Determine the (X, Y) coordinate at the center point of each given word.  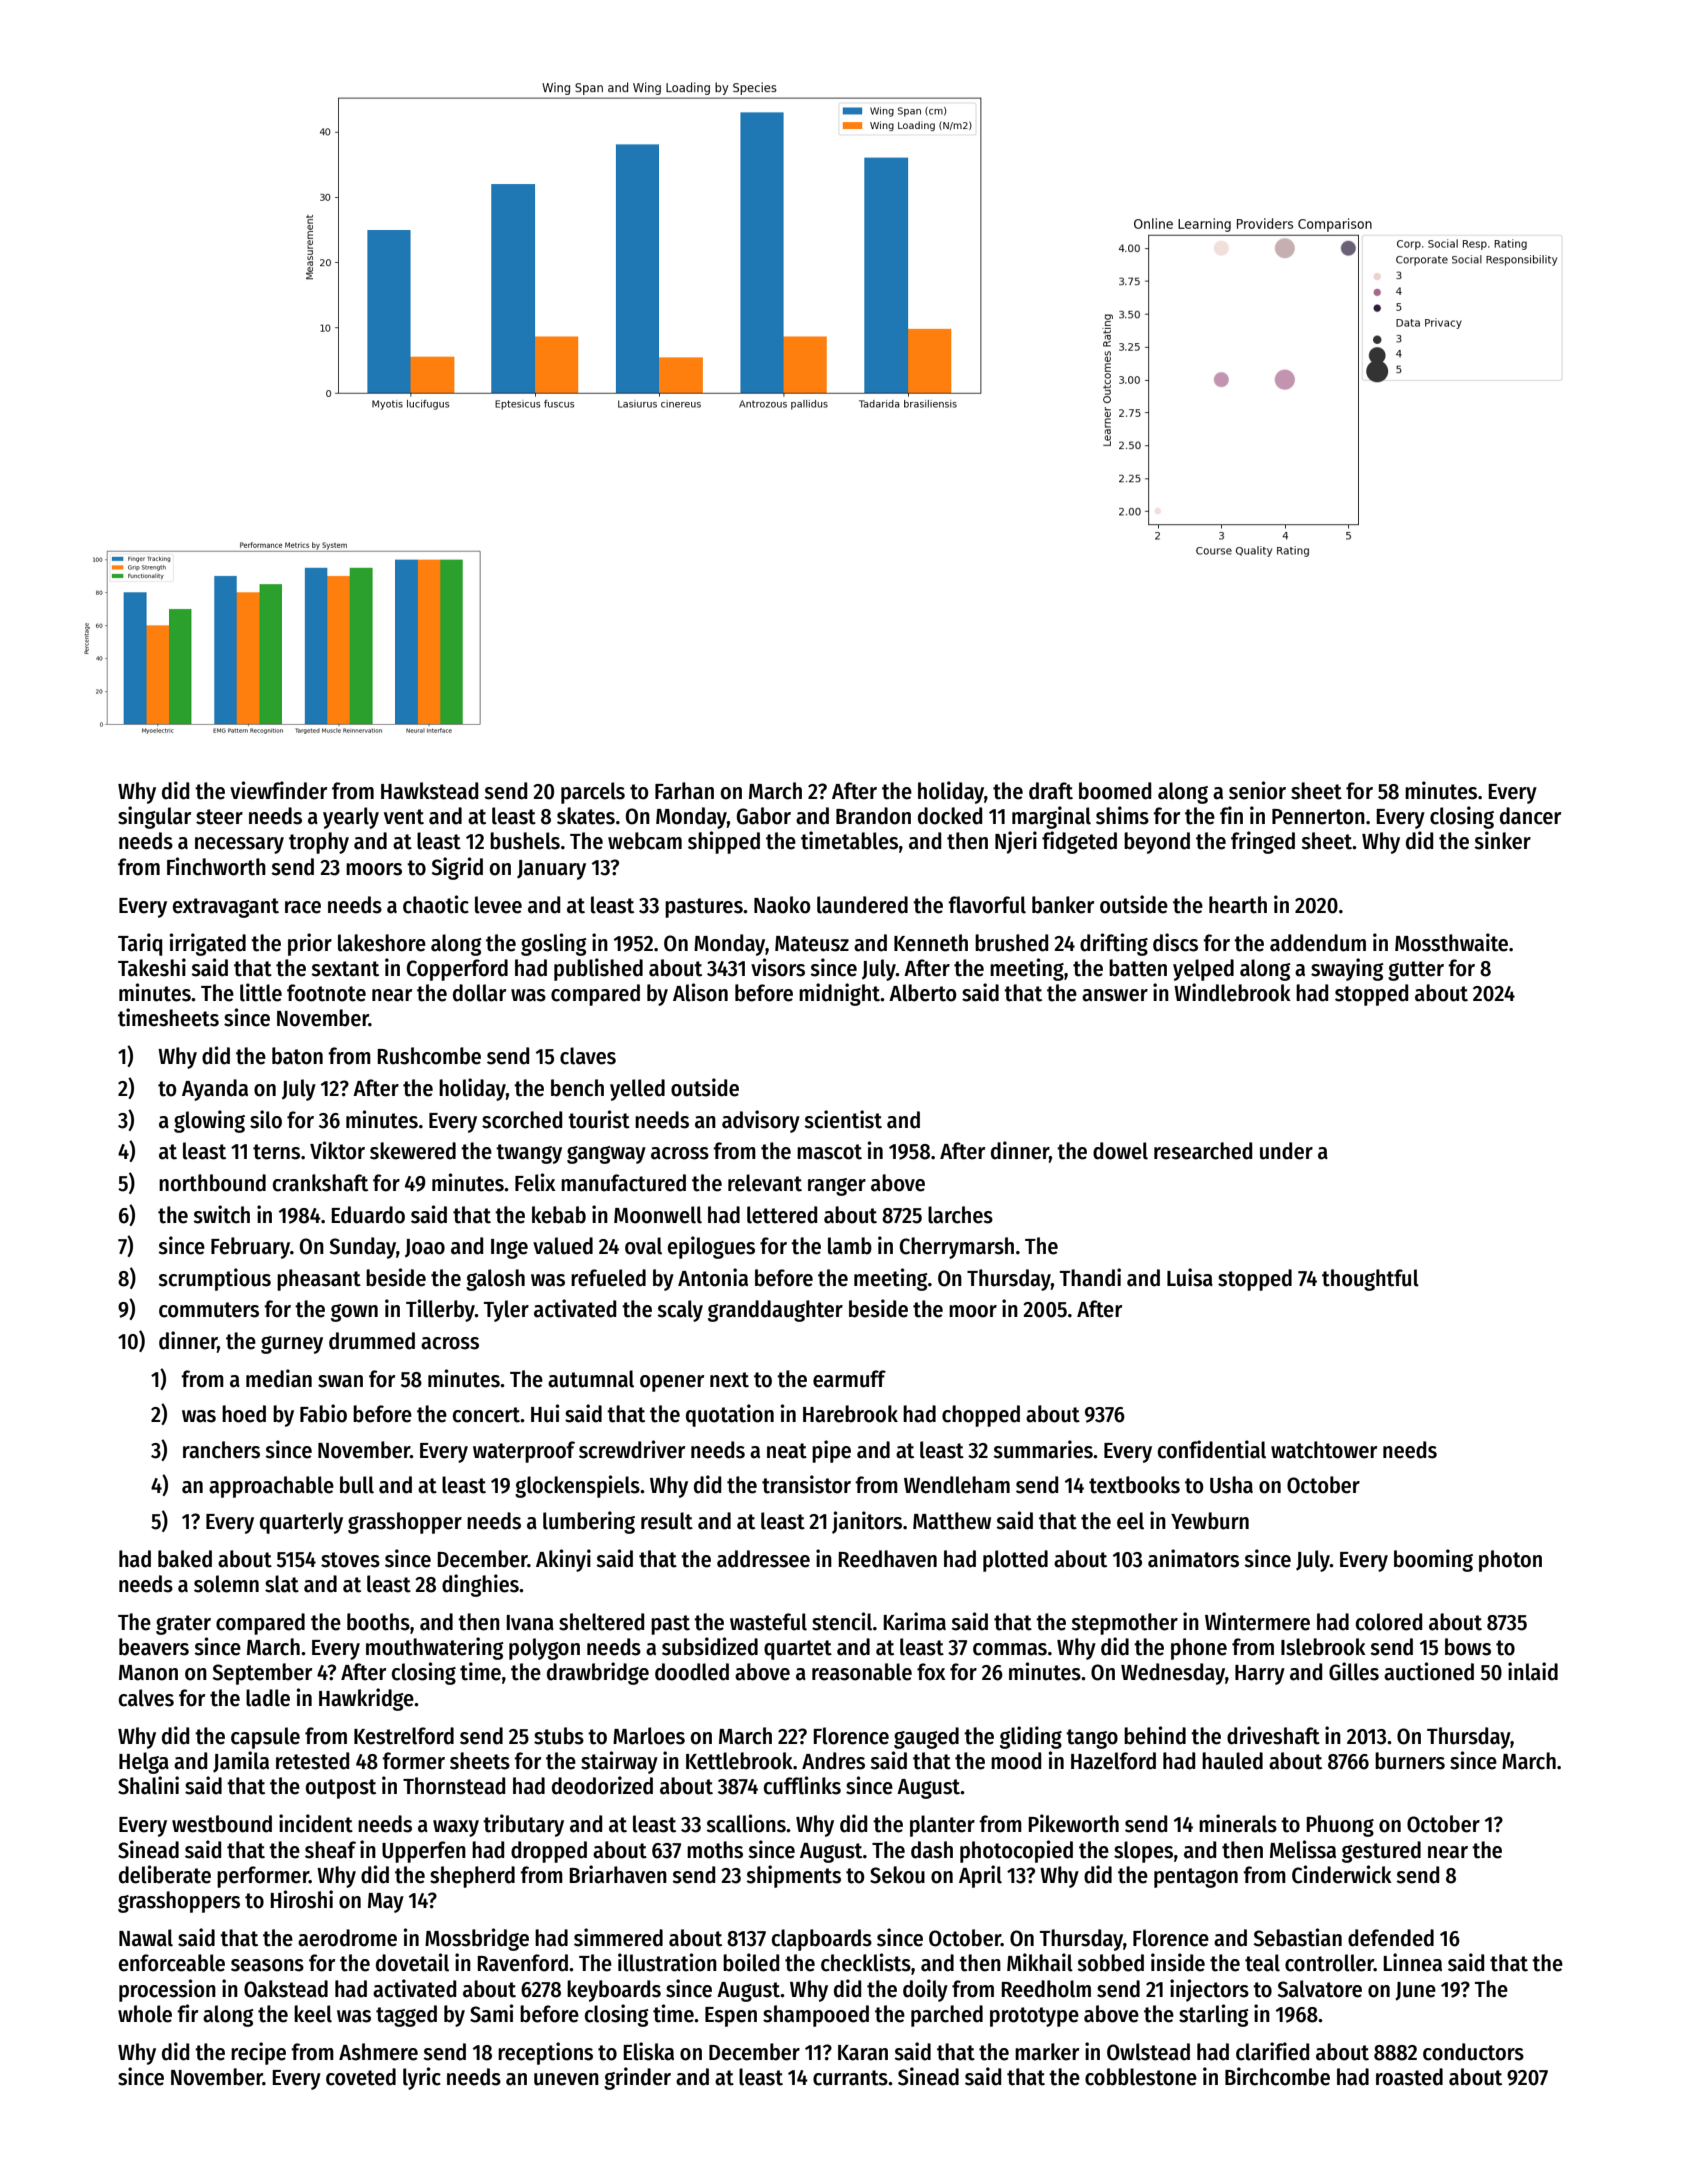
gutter (1416, 971)
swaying (1347, 969)
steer (219, 817)
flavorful (987, 905)
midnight (839, 994)
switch (221, 1214)
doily (925, 1990)
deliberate (165, 1874)
